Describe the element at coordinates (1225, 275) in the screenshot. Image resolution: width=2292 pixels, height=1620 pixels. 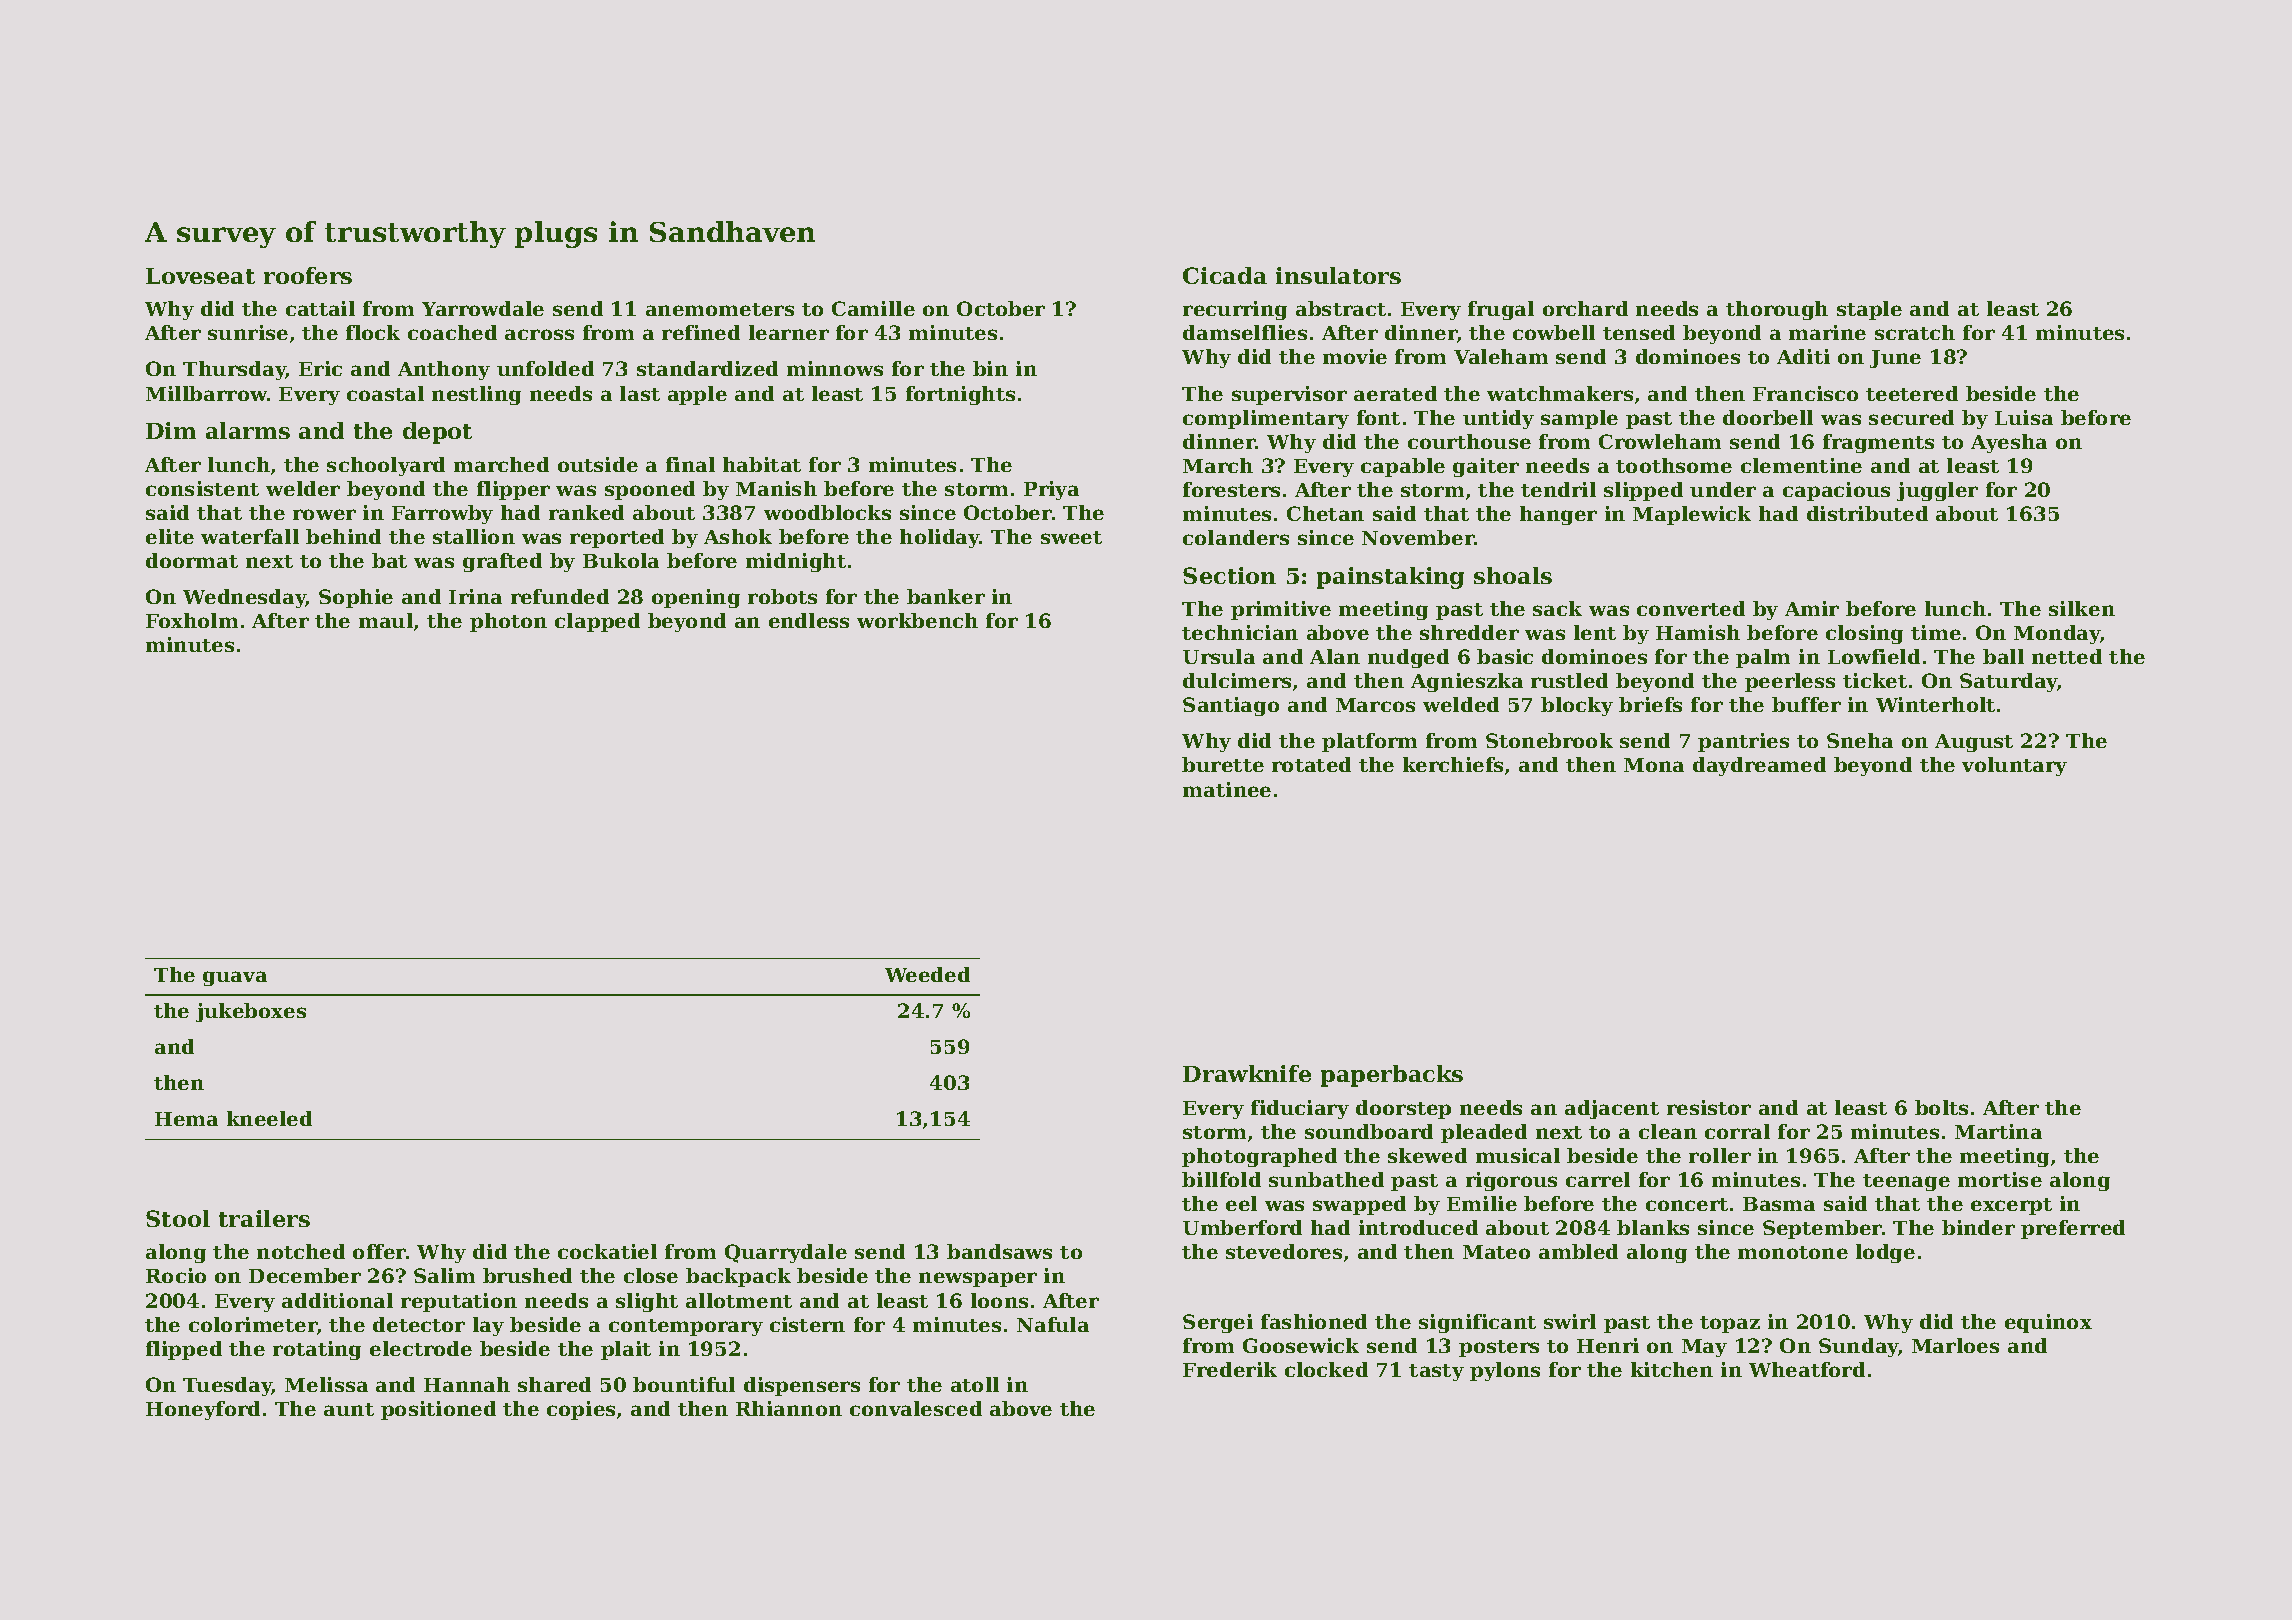
I see `Cicada` at that location.
